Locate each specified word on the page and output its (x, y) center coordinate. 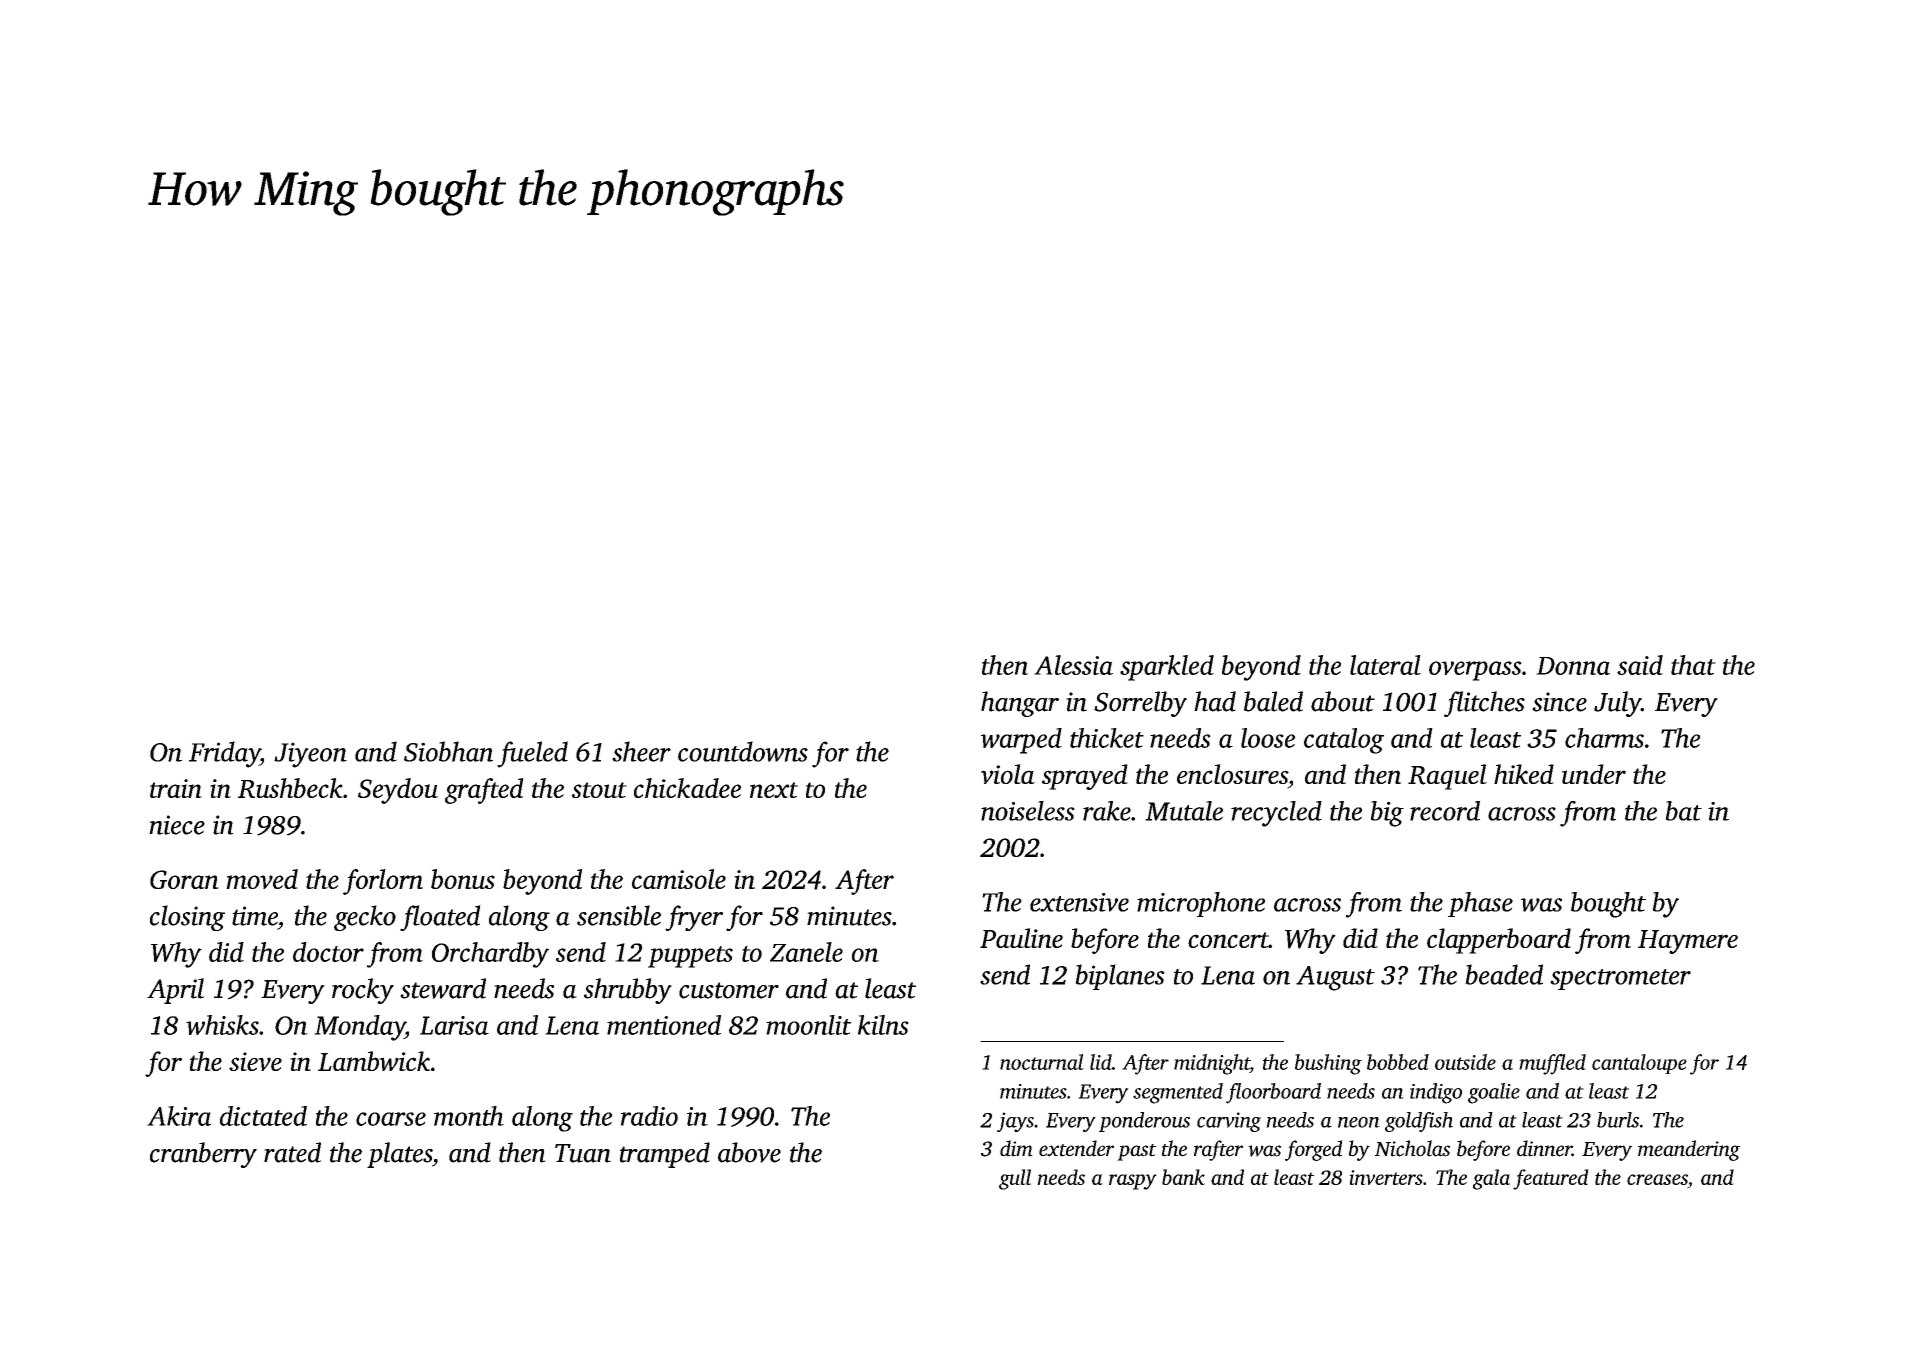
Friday (224, 754)
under (1594, 774)
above (749, 1152)
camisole (679, 879)
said (1640, 665)
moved (262, 879)
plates (399, 1155)
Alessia (1073, 665)
